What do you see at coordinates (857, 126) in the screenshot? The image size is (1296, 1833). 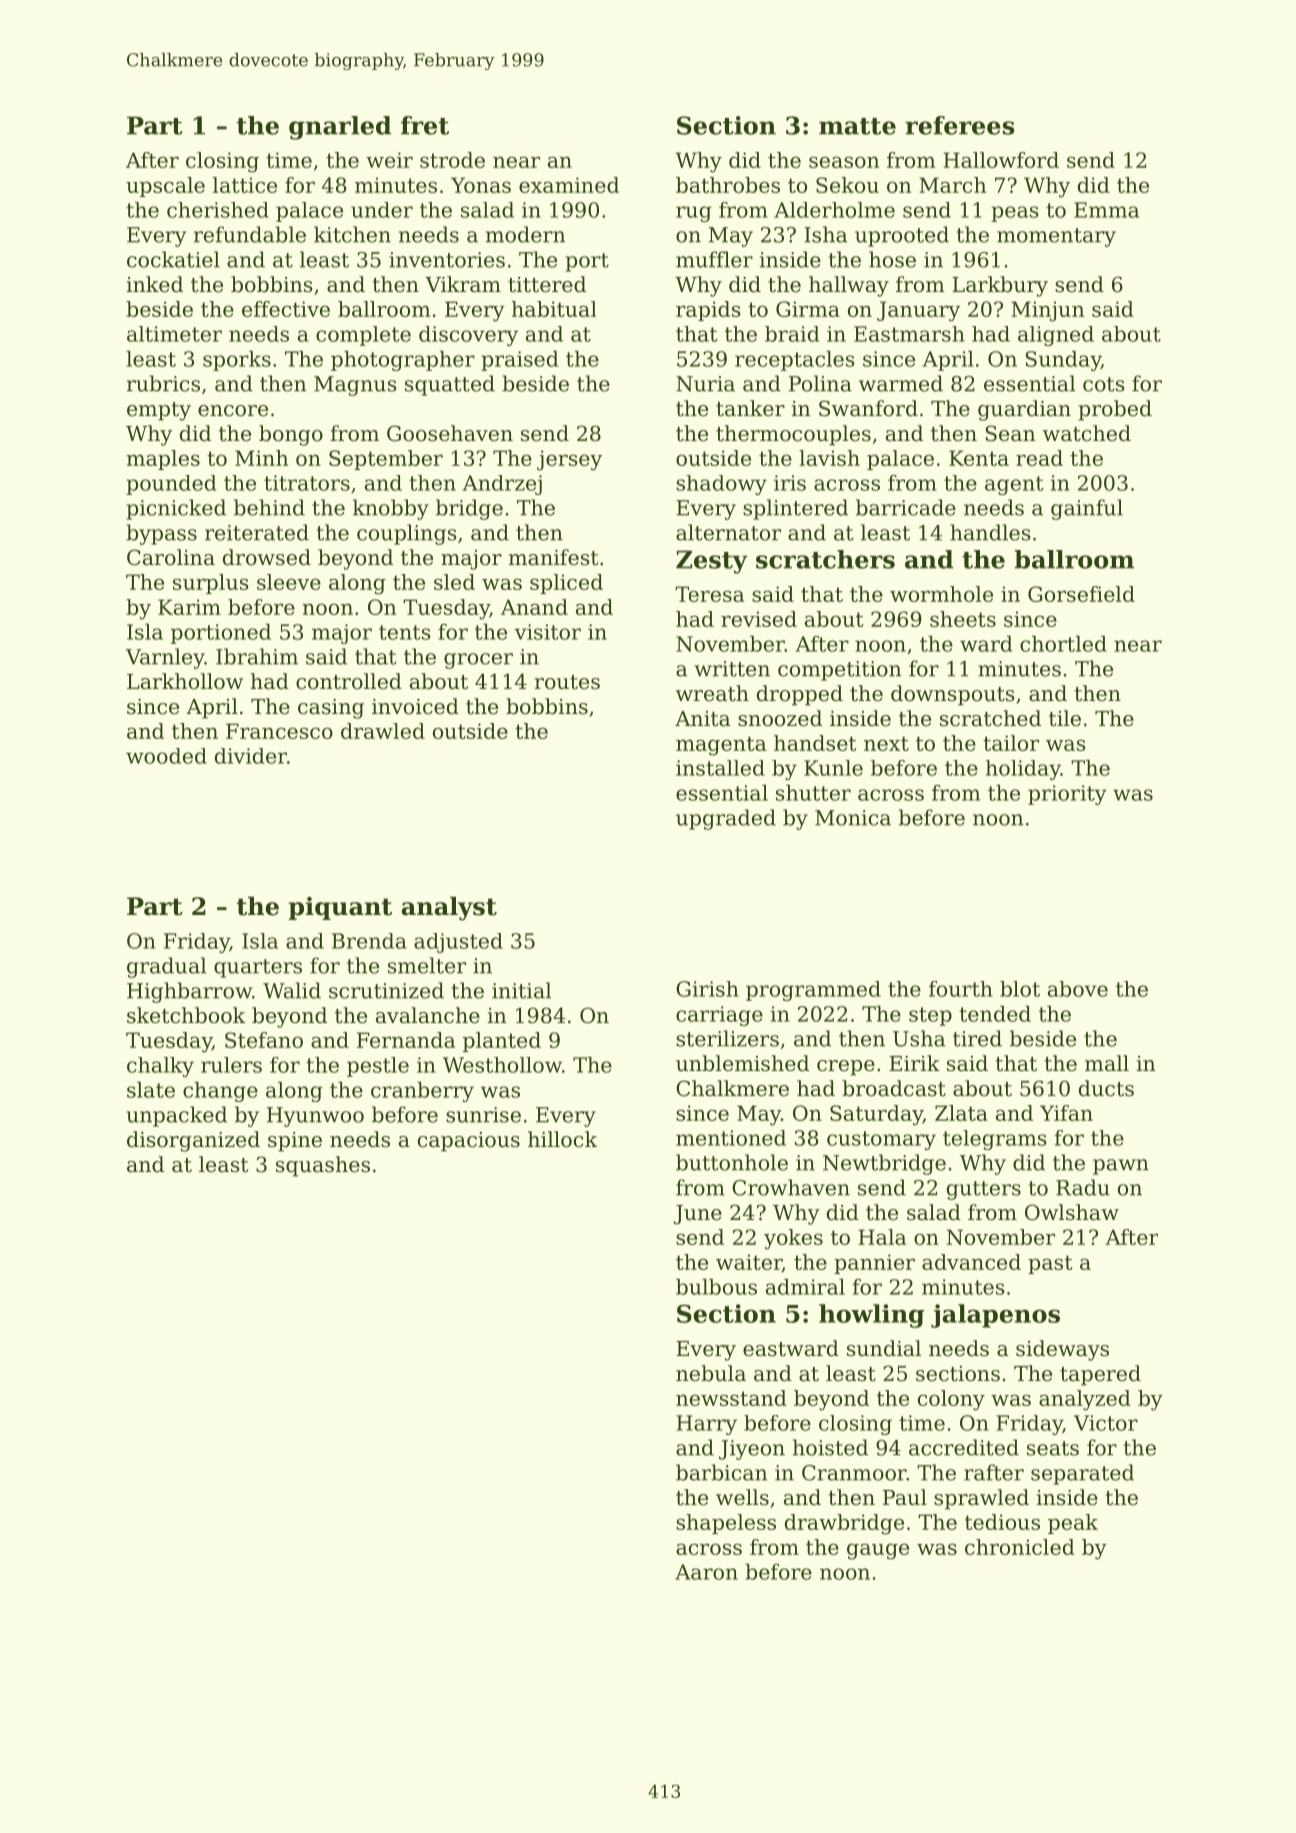 I see `matte` at bounding box center [857, 126].
